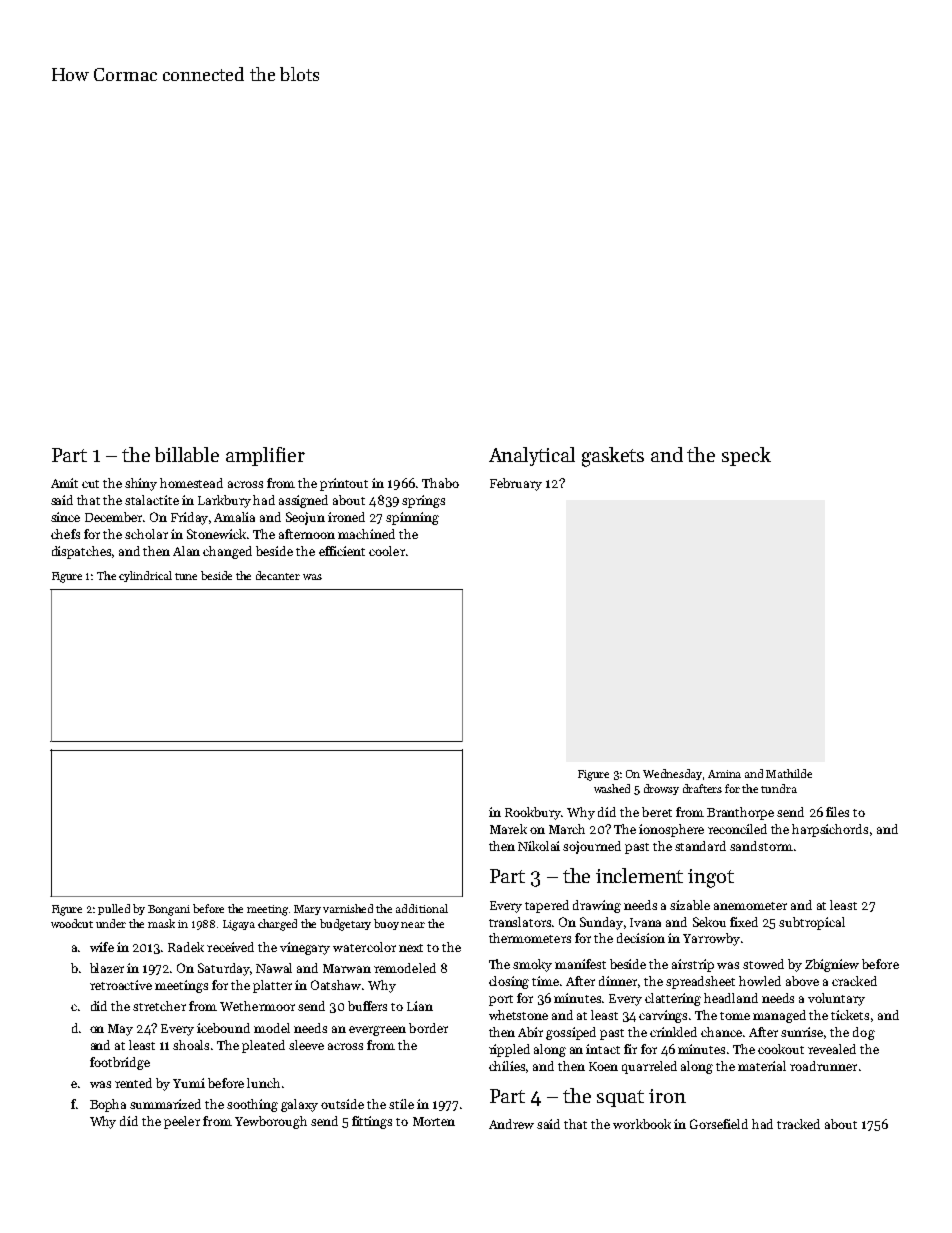  Describe the element at coordinates (372, 1122) in the screenshot. I see `fittings` at that location.
